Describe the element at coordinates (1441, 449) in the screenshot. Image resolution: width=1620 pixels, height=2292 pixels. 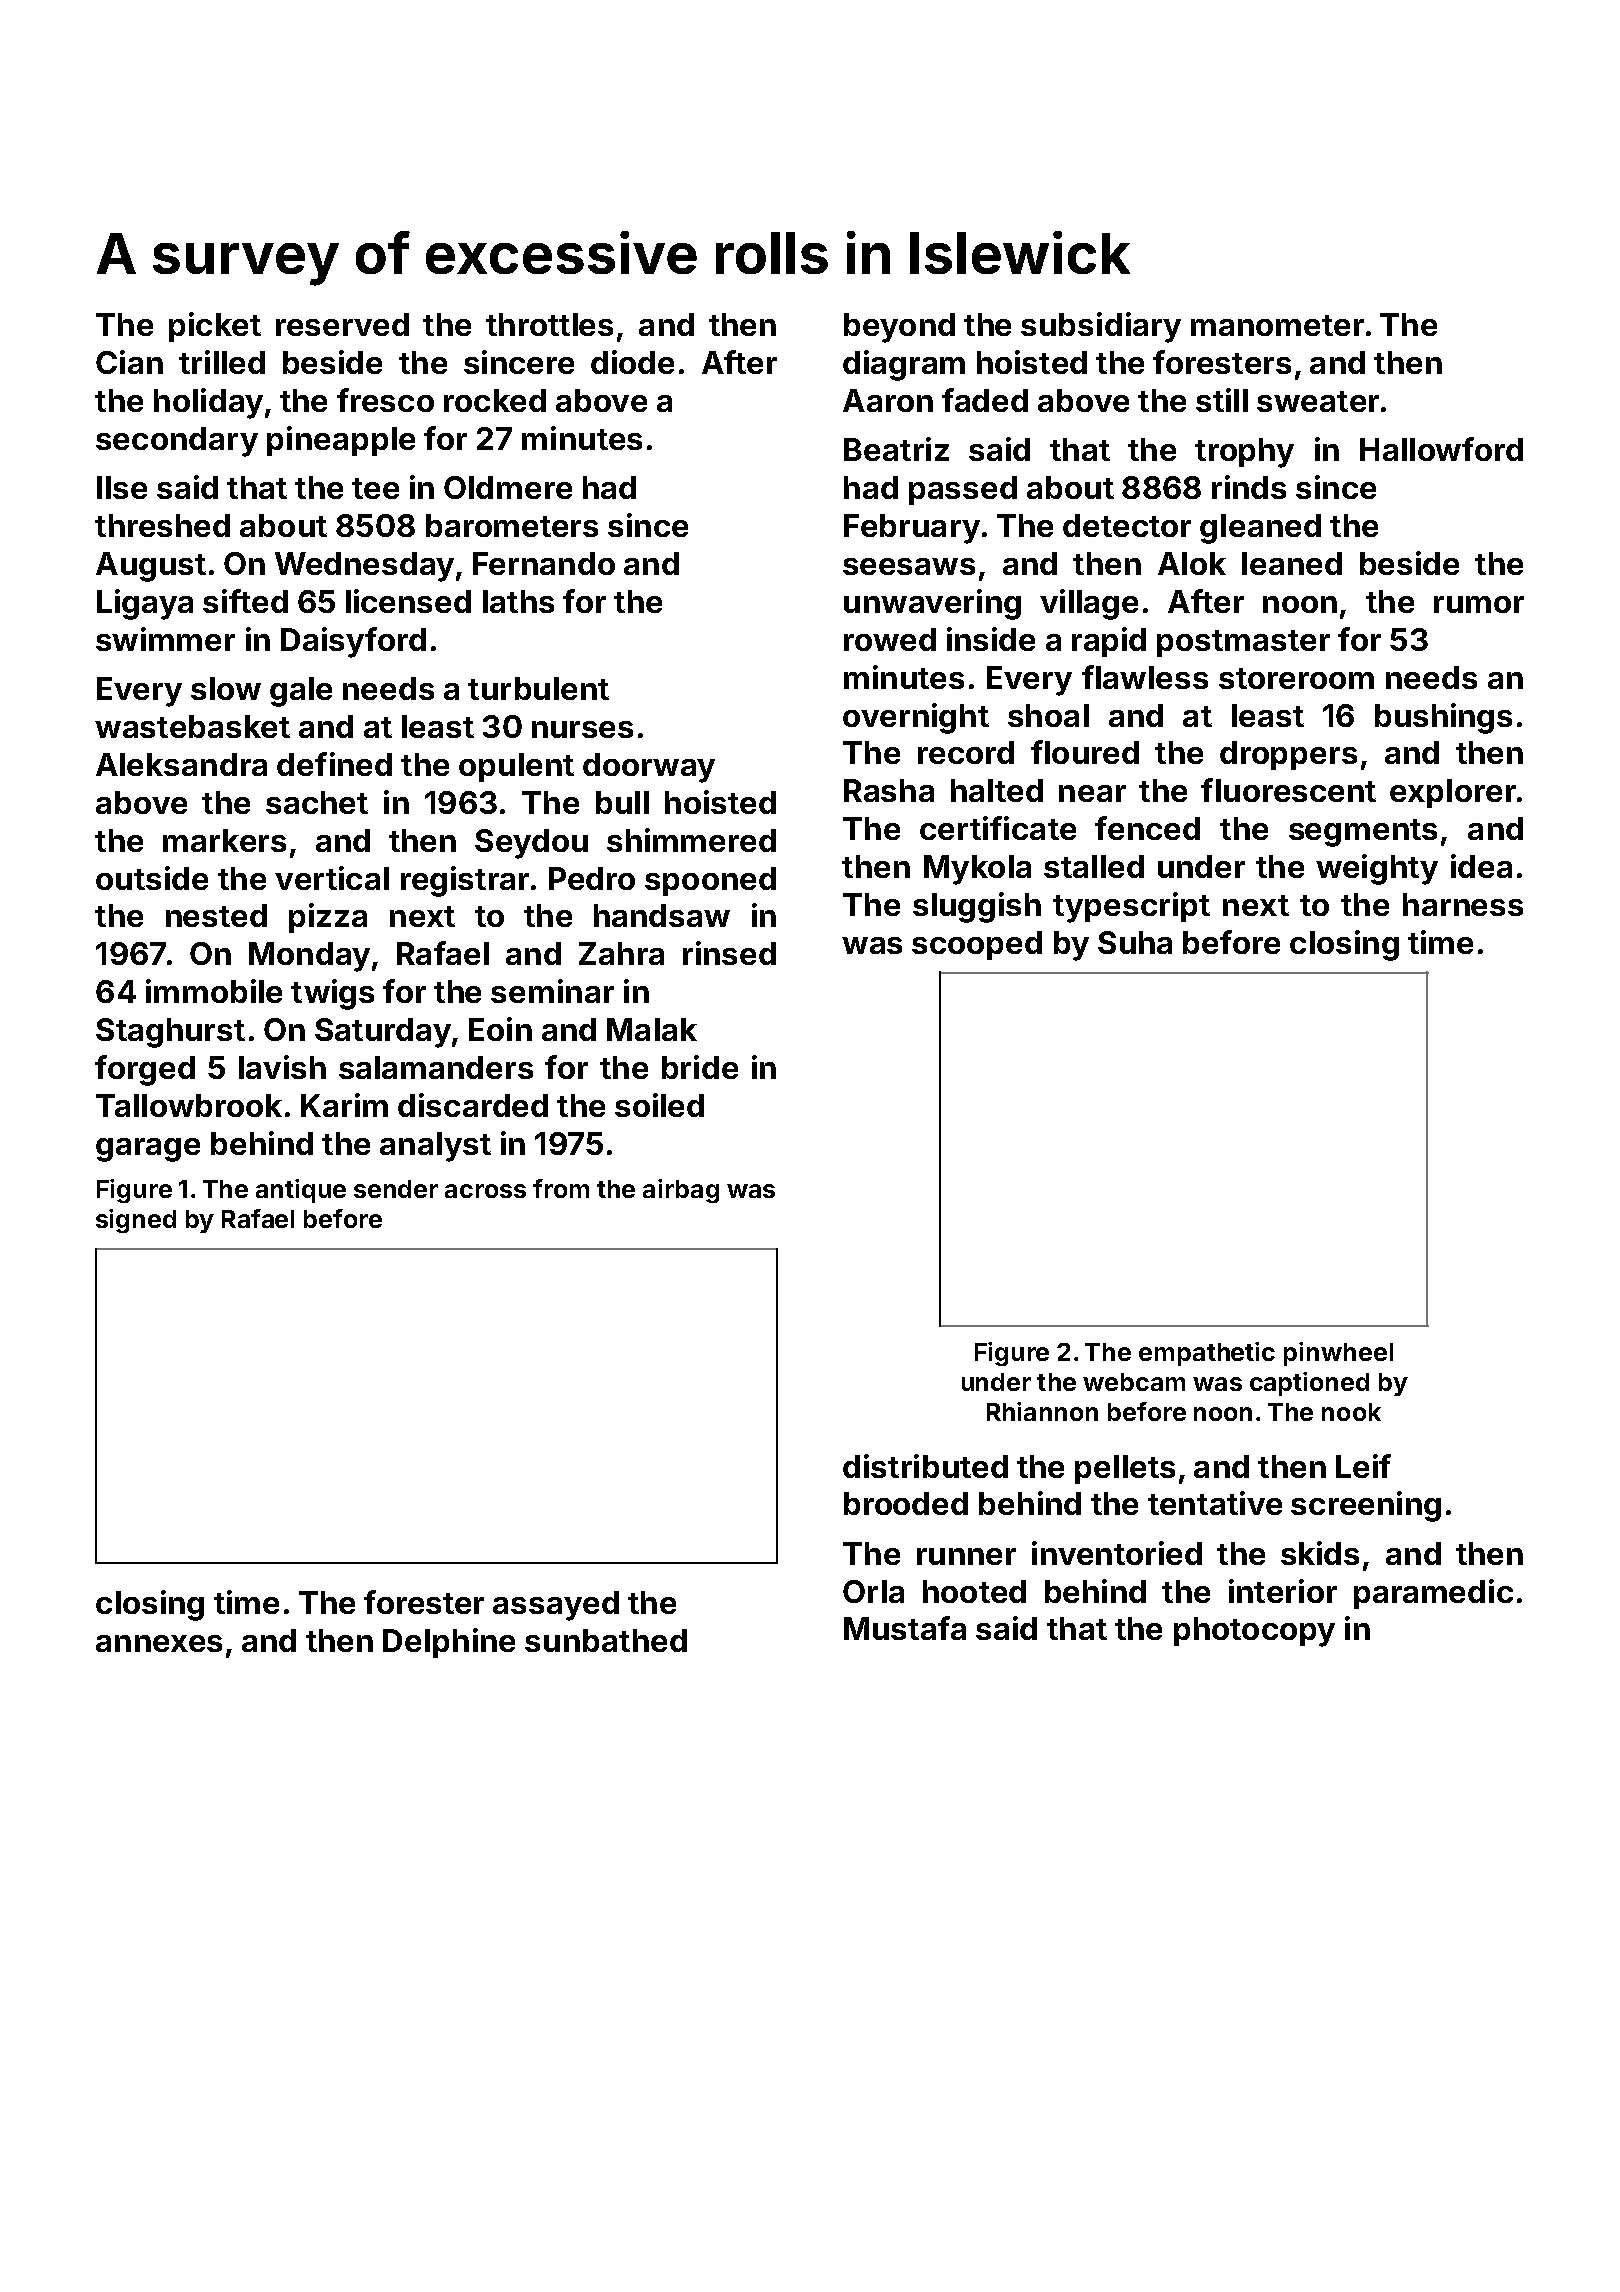
I see `Hallowford` at that location.
